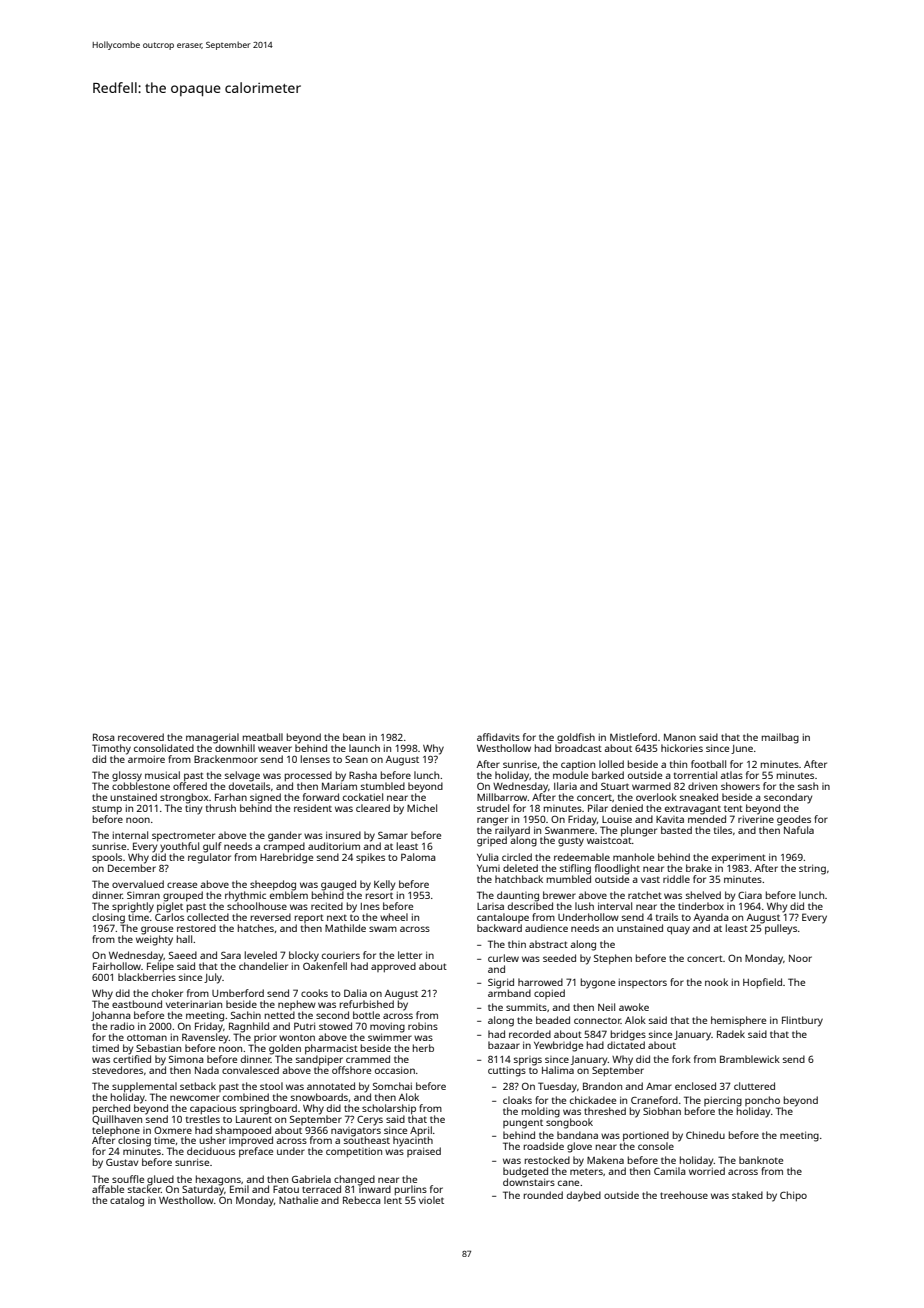 This screenshot has height=1308, width=924. Describe the element at coordinates (488, 868) in the screenshot. I see `Yumi` at that location.
